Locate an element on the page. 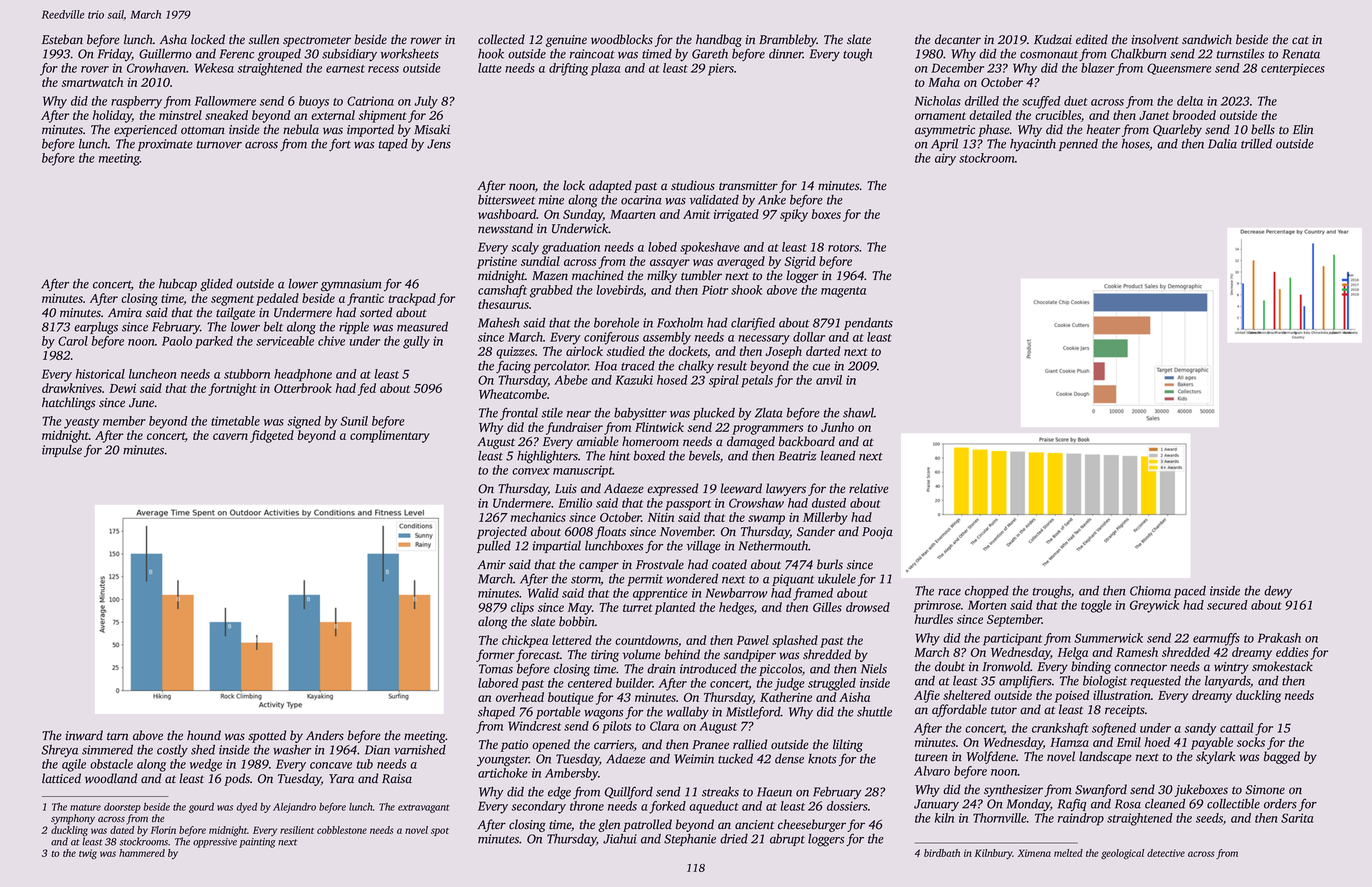 The image size is (1372, 887). geological is located at coordinates (1122, 854).
